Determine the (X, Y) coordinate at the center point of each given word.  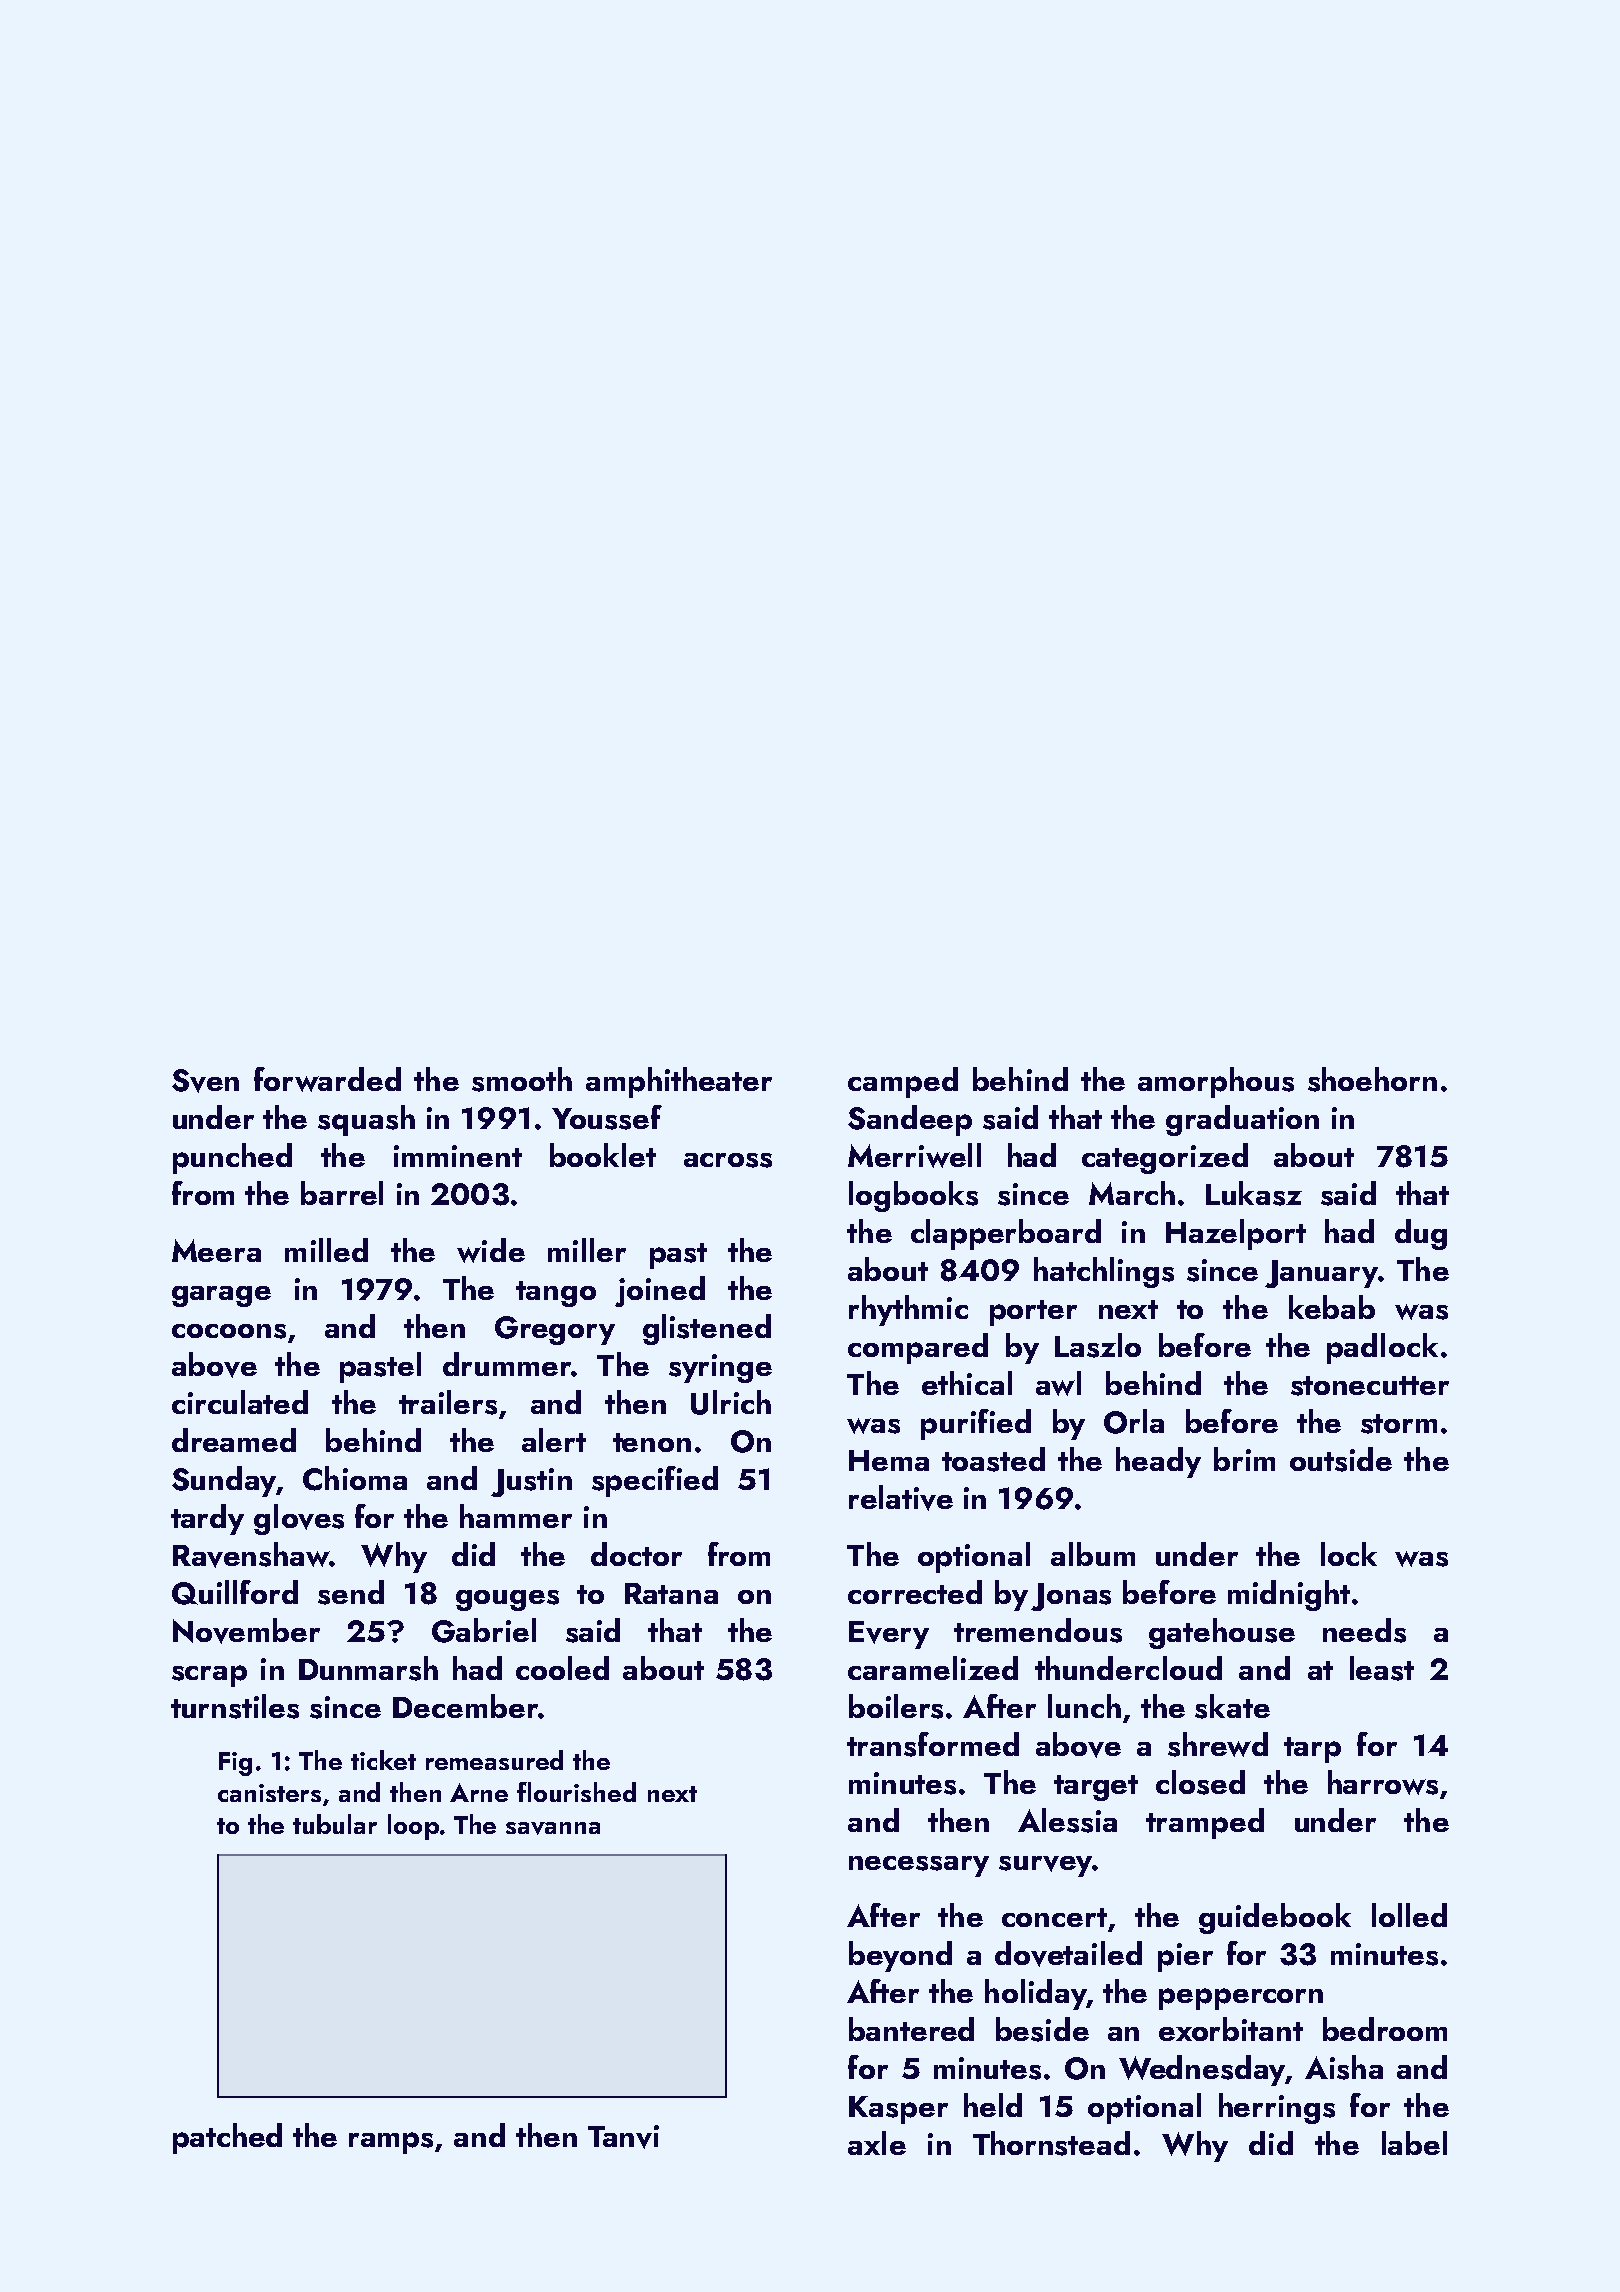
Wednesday (1202, 2070)
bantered (911, 2029)
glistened (707, 1329)
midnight (1289, 1595)
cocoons (229, 1331)
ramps (391, 2143)
